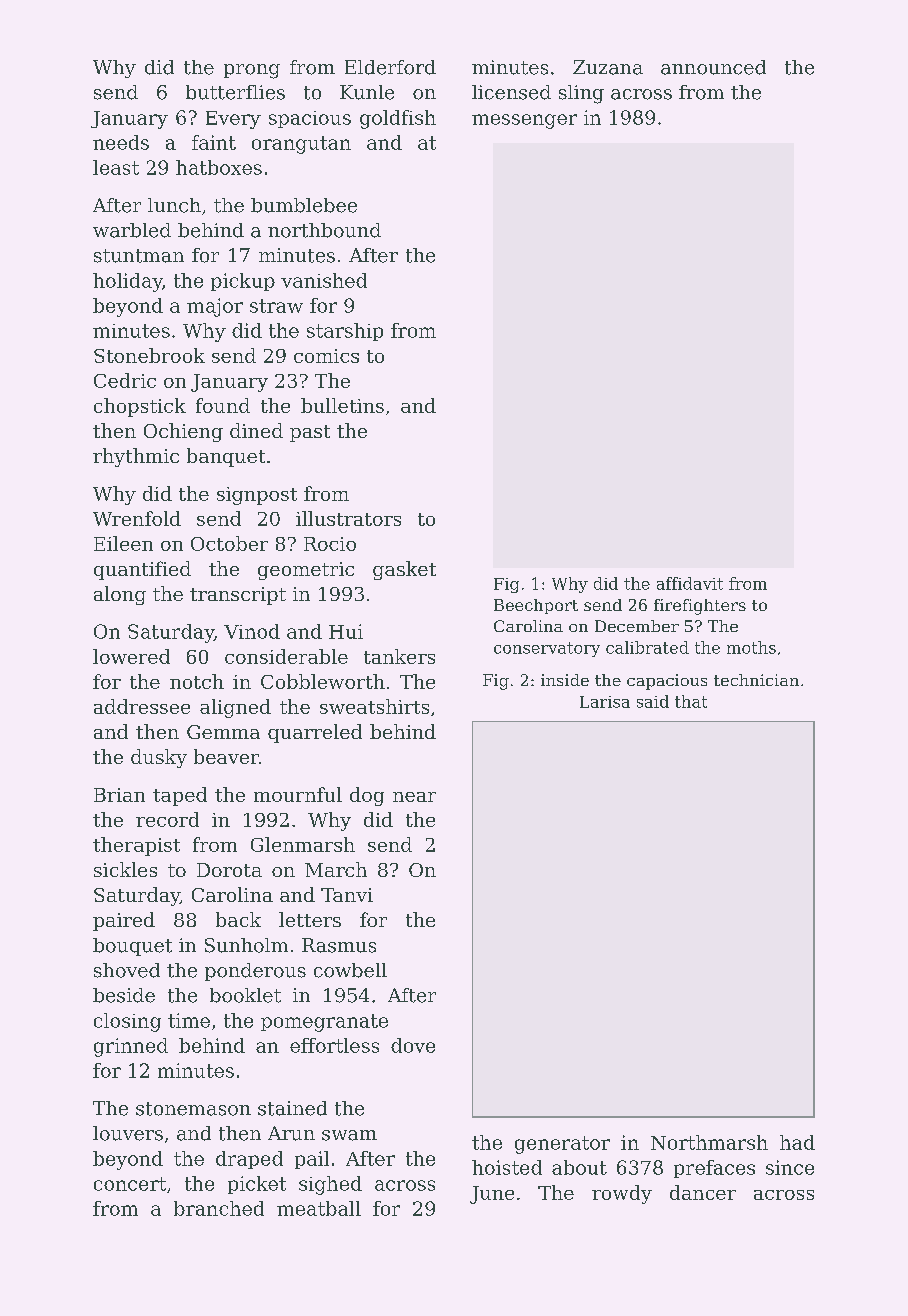  I want to click on meatball, so click(319, 1208).
